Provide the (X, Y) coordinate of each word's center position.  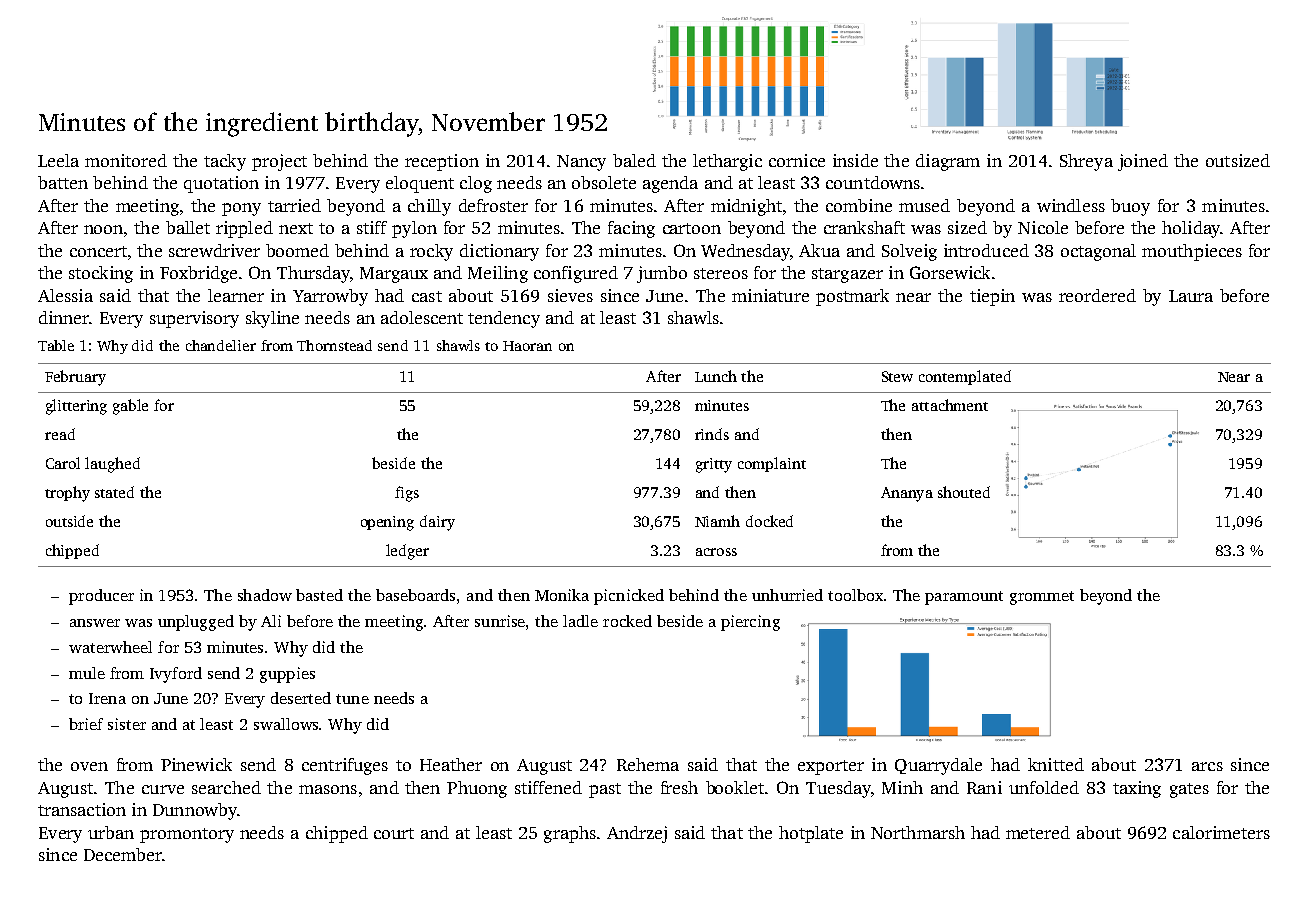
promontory (187, 835)
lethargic (727, 162)
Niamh (717, 521)
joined (1143, 162)
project (279, 162)
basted (319, 595)
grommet (1042, 598)
